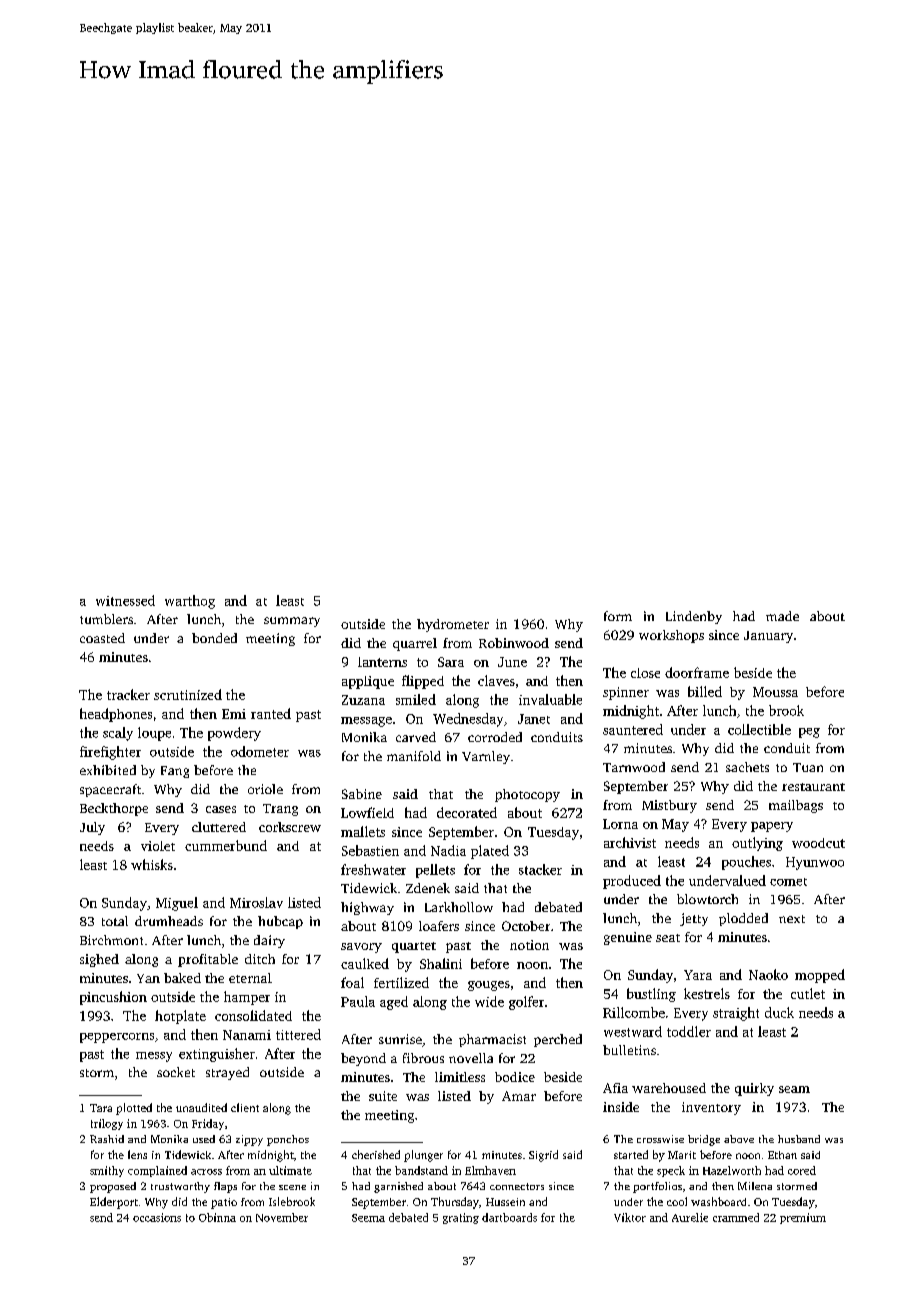 Image resolution: width=924 pixels, height=1308 pixels. What do you see at coordinates (247, 998) in the screenshot?
I see `hamper` at bounding box center [247, 998].
